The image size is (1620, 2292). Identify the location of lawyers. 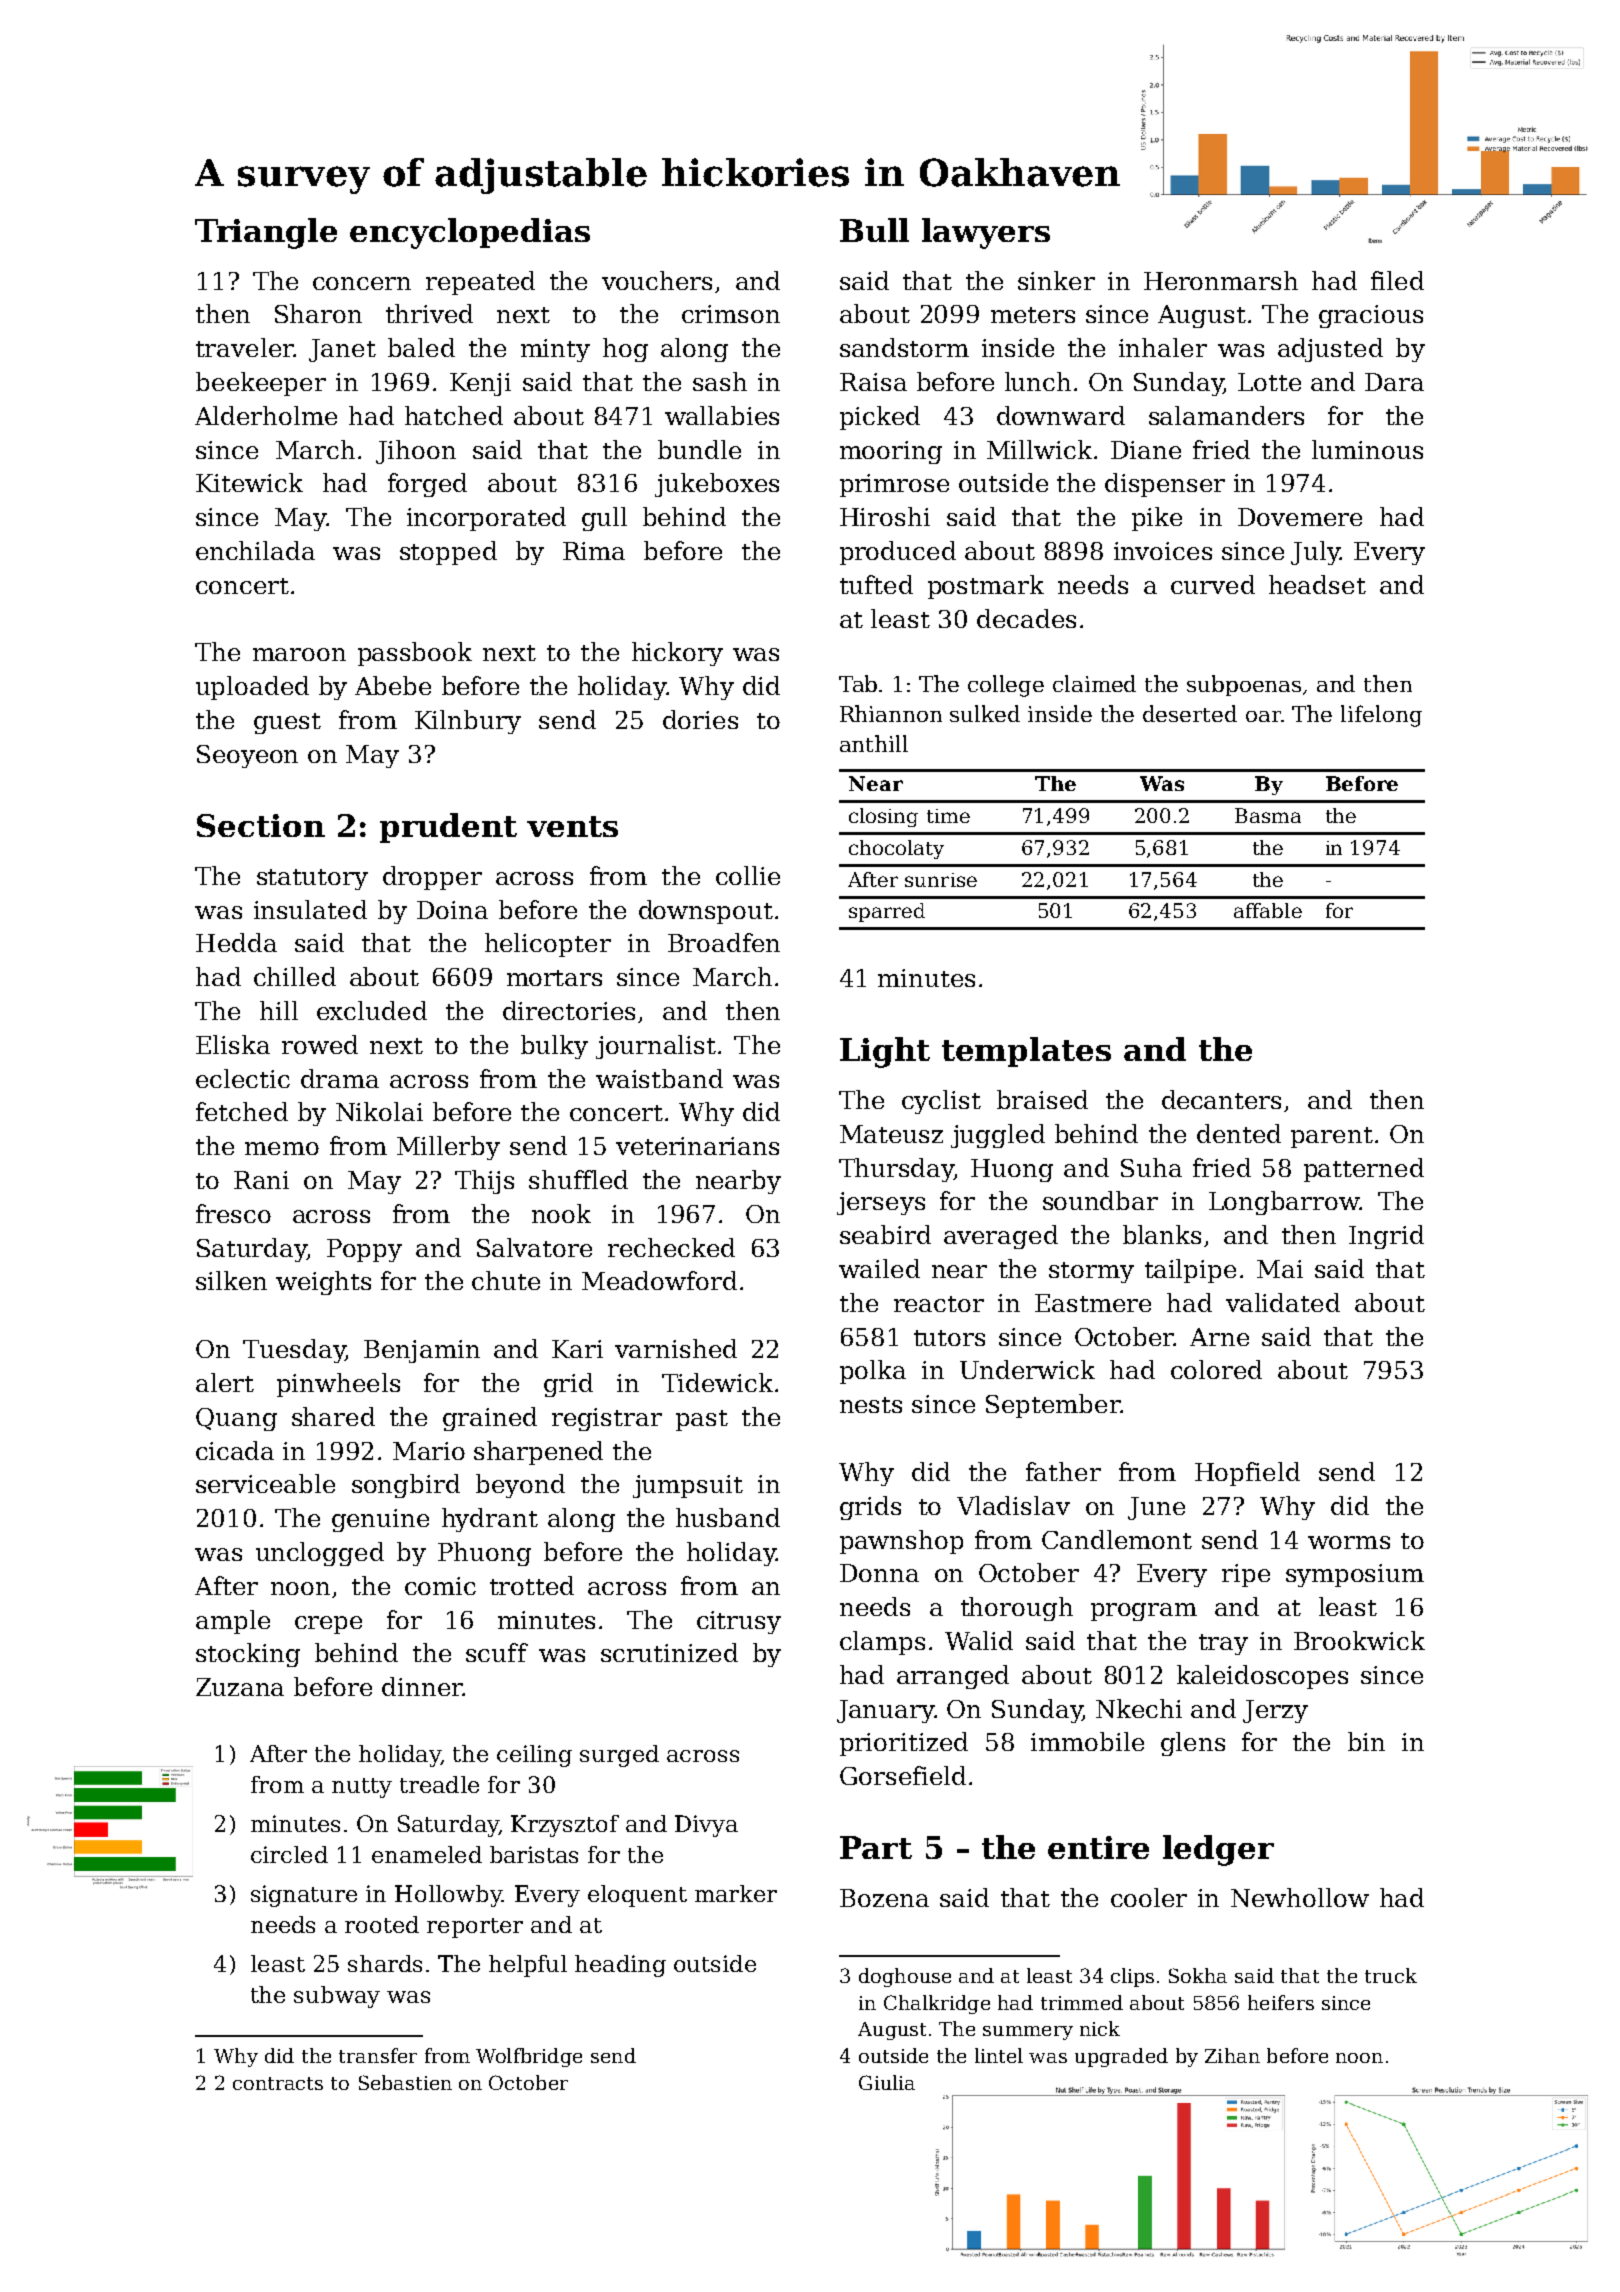
(986, 233).
